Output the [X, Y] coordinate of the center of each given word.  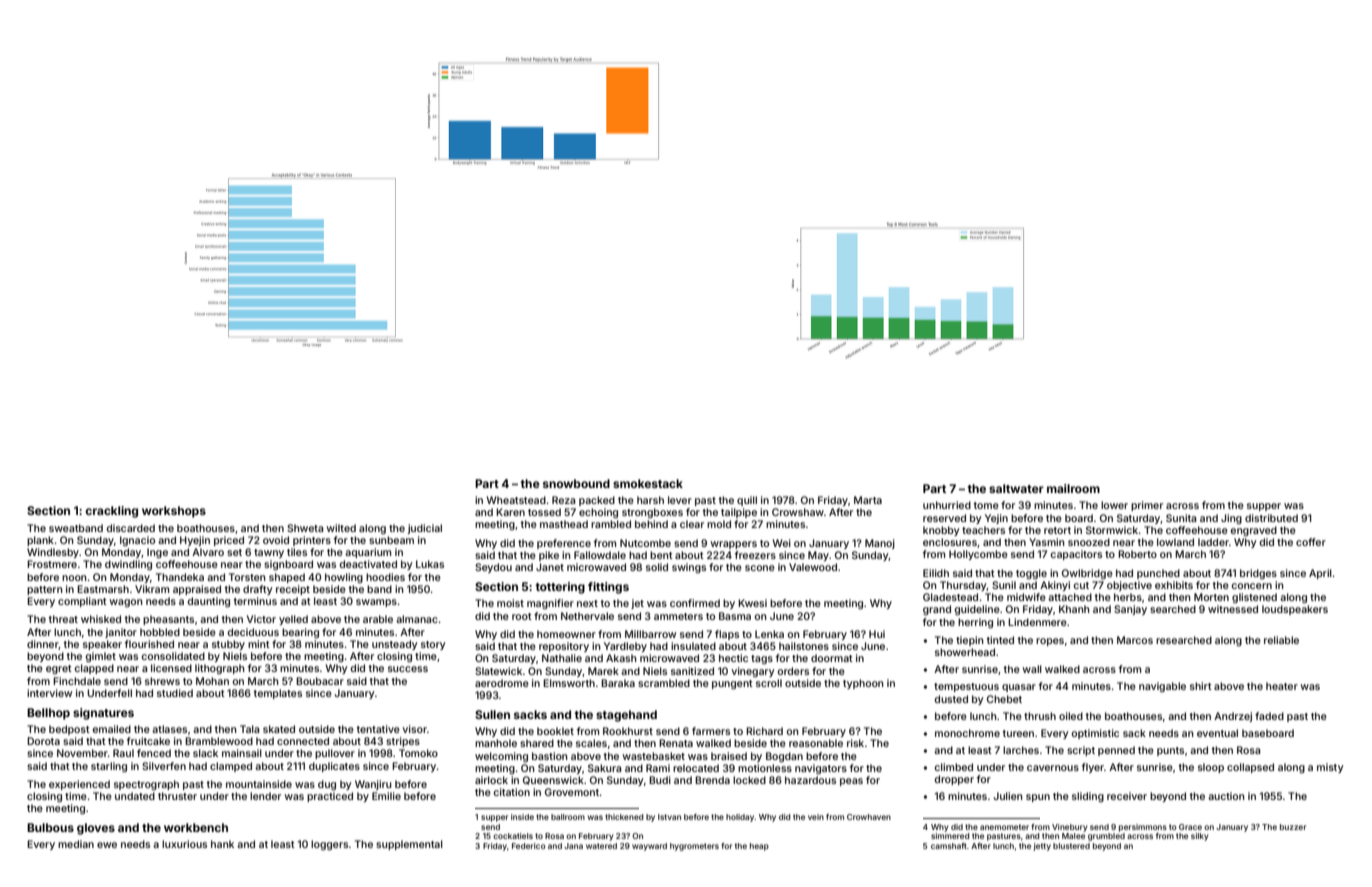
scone [760, 568]
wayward [649, 847]
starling [109, 767]
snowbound [576, 483]
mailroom [1073, 488]
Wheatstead [516, 500]
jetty [1042, 847]
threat [63, 619]
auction [1226, 796]
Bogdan [784, 757]
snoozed [1089, 542]
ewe [107, 845]
